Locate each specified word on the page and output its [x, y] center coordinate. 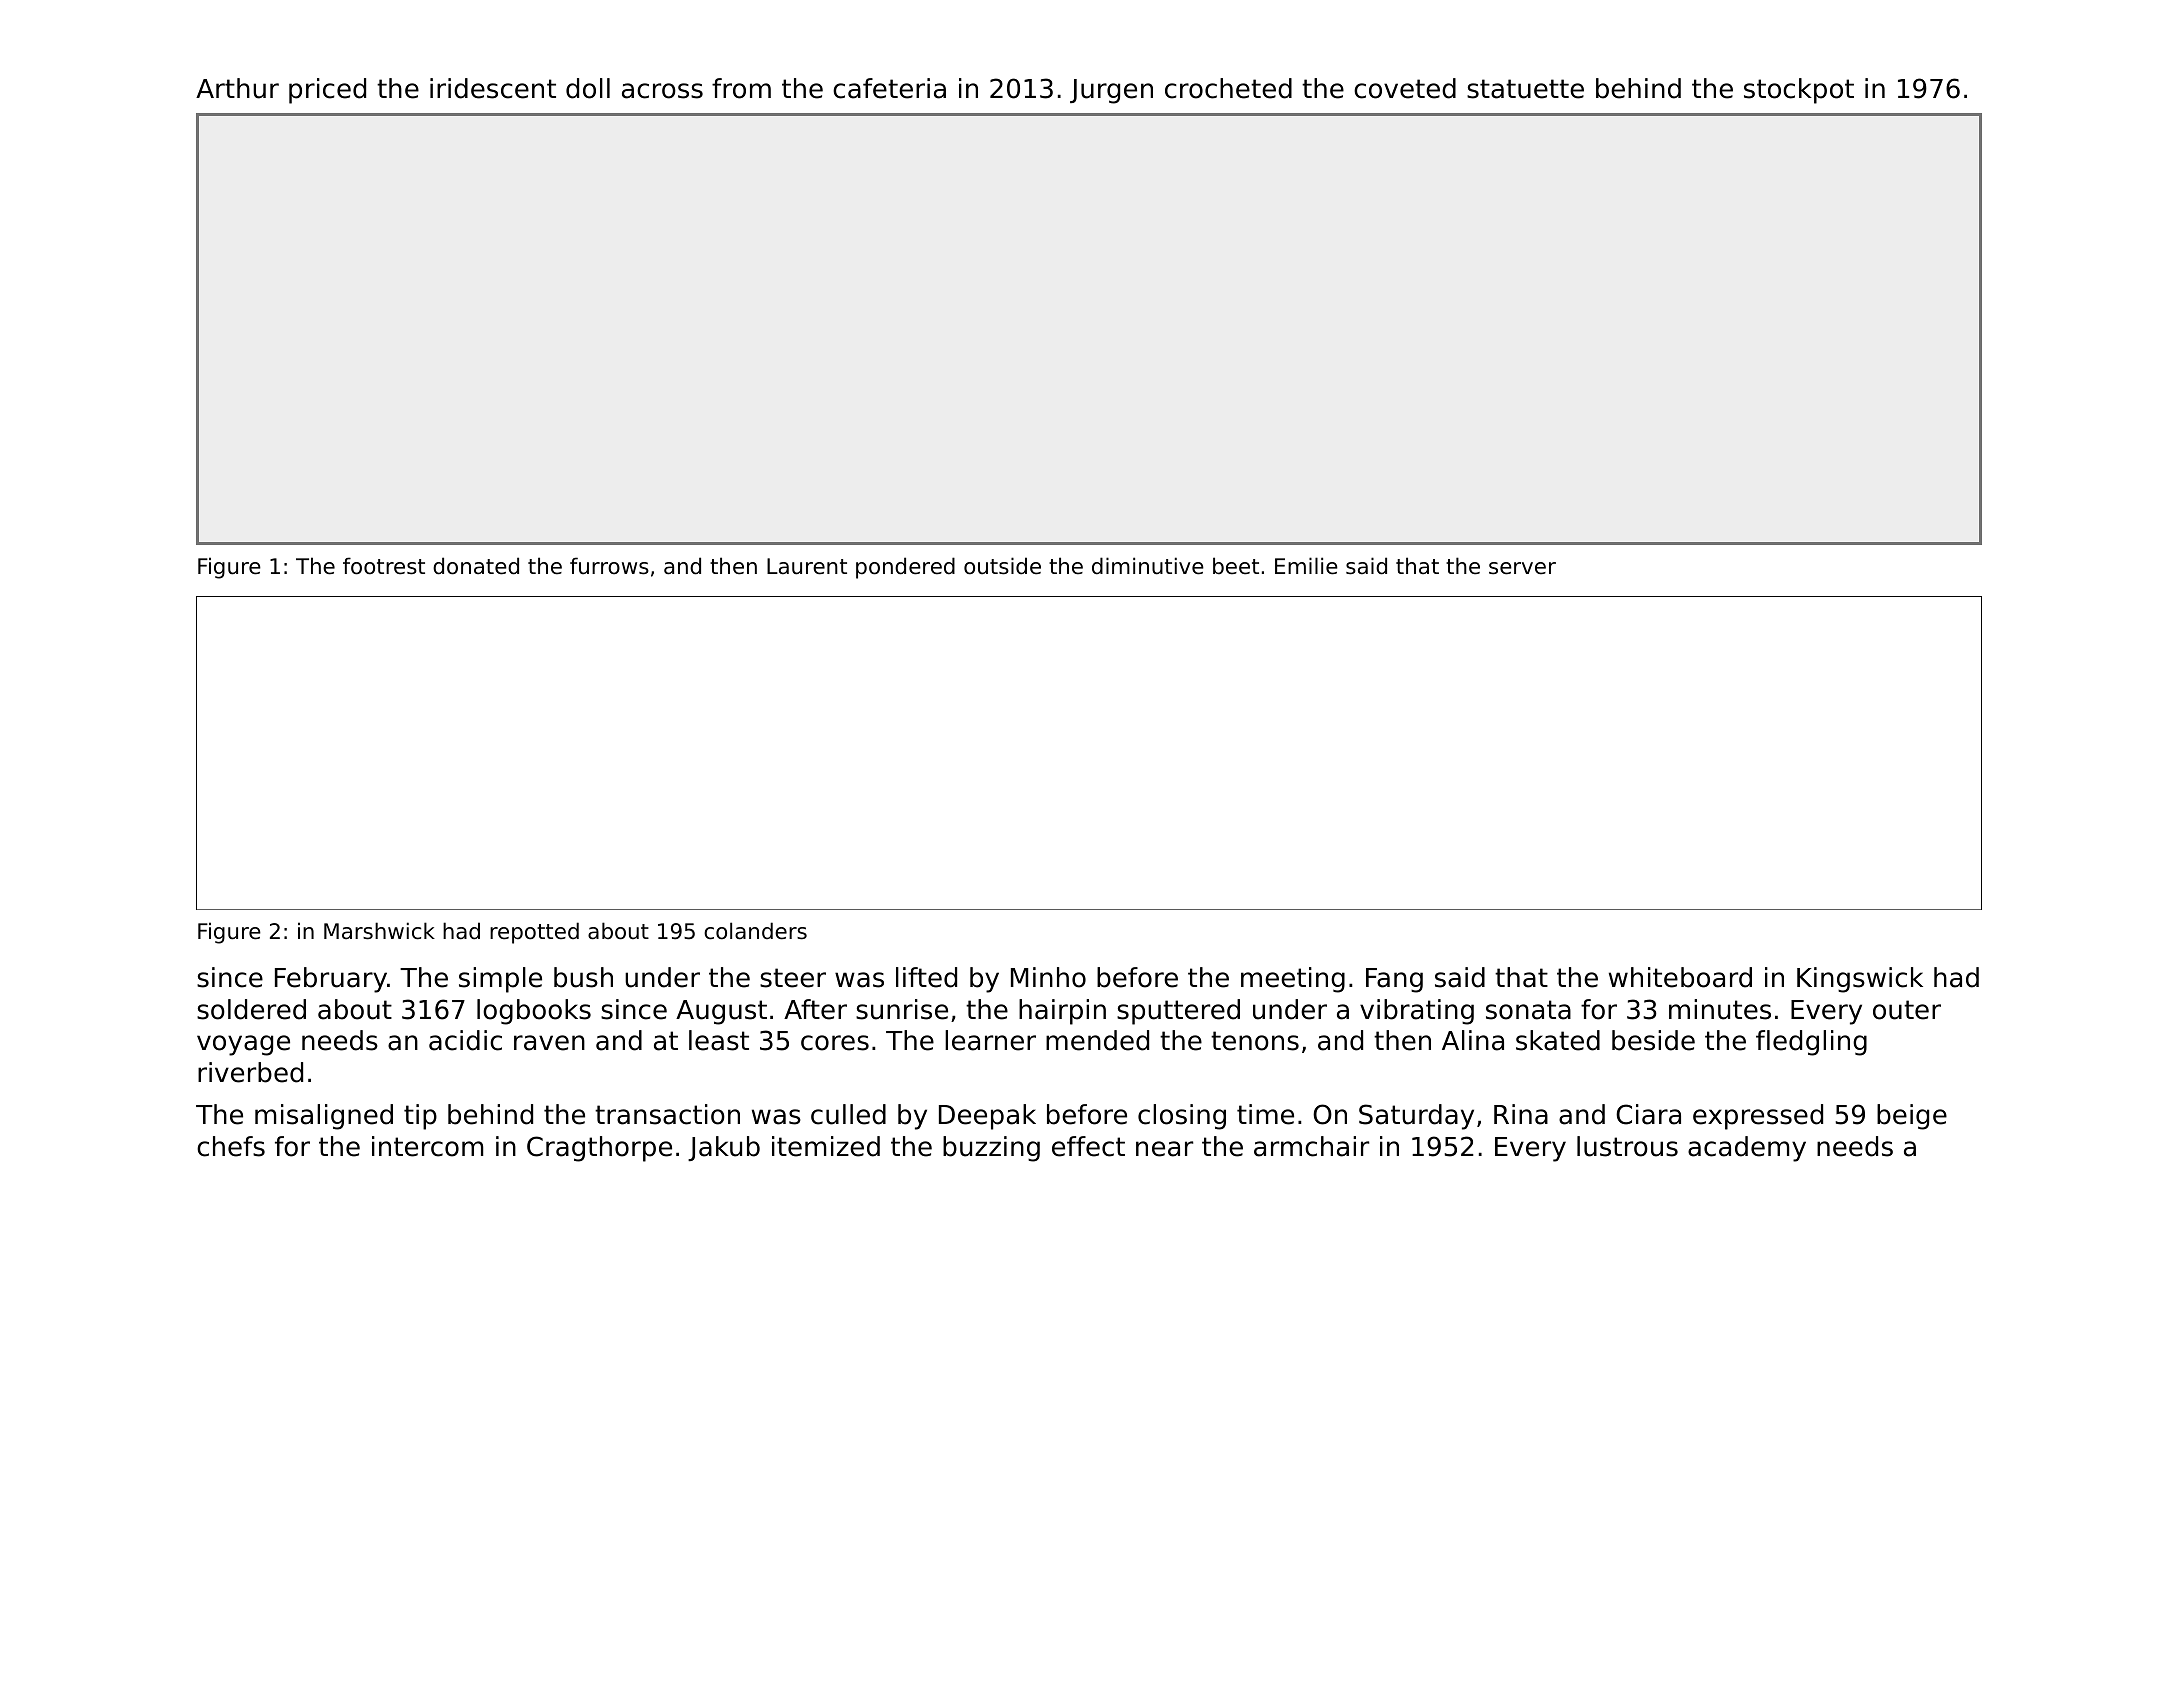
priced [327, 91]
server [1522, 568]
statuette [1525, 89]
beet [1236, 566]
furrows [609, 566]
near [1164, 1149]
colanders [755, 931]
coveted [1405, 88]
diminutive [1148, 566]
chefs [231, 1146]
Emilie [1306, 566]
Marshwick [379, 931]
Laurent [807, 566]
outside [1002, 566]
